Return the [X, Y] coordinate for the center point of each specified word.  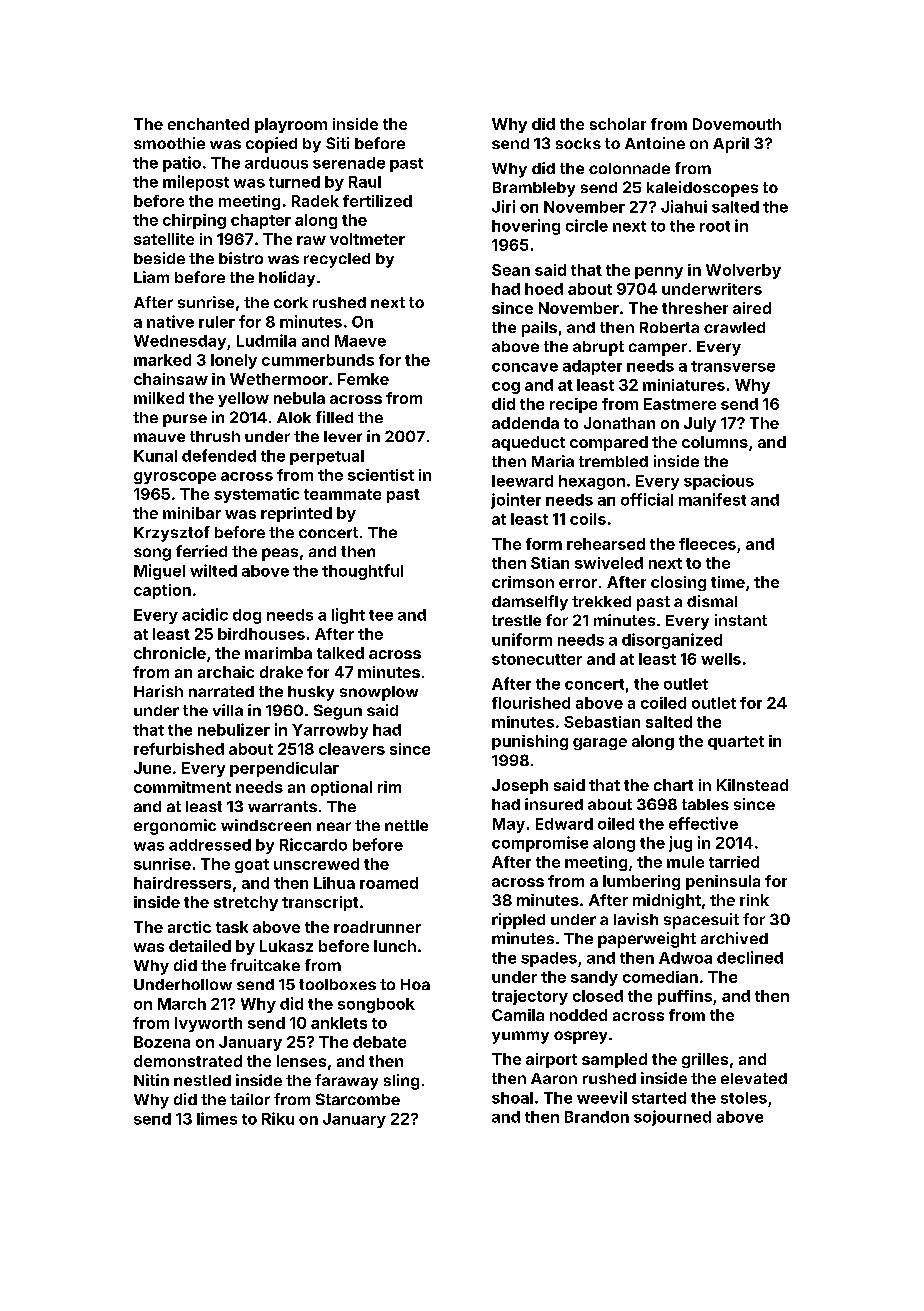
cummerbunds [318, 360]
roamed [389, 883]
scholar [618, 124]
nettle [406, 825]
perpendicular [284, 769]
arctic [189, 927]
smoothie [169, 143]
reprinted [296, 514]
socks [578, 143]
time [728, 582]
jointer [516, 501]
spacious [719, 482]
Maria [553, 461]
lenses [301, 1061]
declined [750, 957]
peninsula [723, 882]
